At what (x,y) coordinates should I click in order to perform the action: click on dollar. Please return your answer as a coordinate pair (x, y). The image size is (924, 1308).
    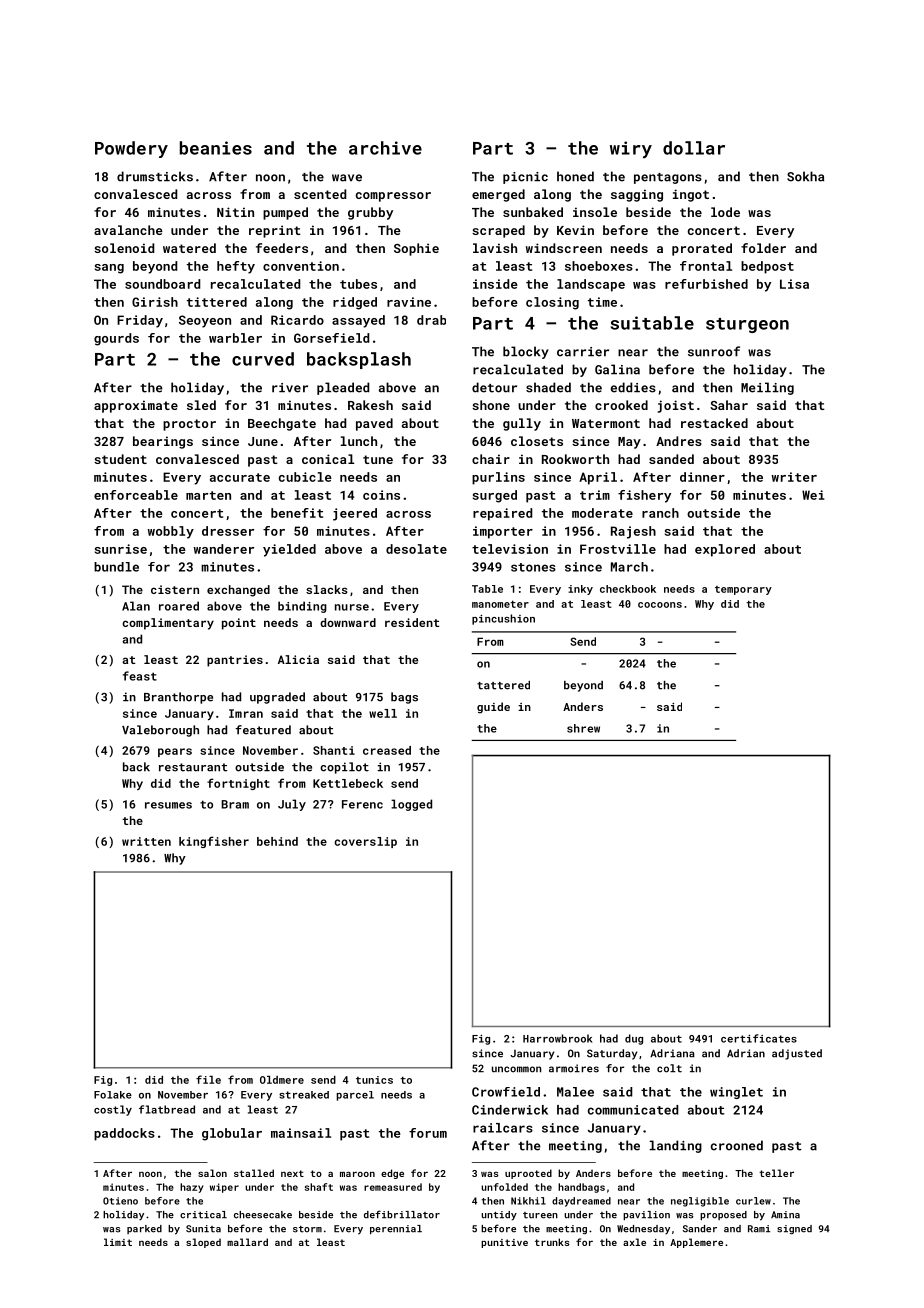
    Looking at the image, I should click on (694, 148).
